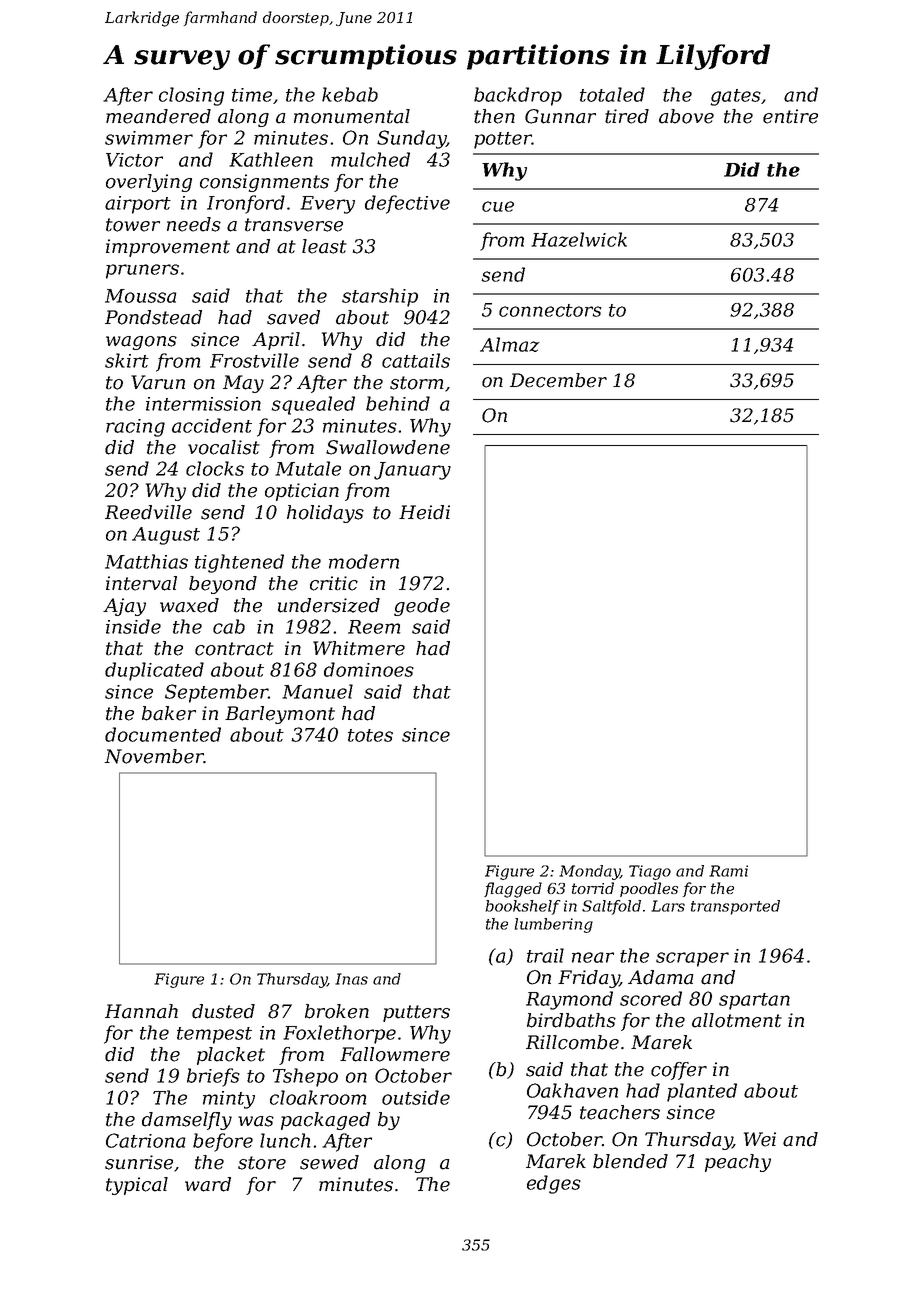  I want to click on Barleymont, so click(280, 715).
